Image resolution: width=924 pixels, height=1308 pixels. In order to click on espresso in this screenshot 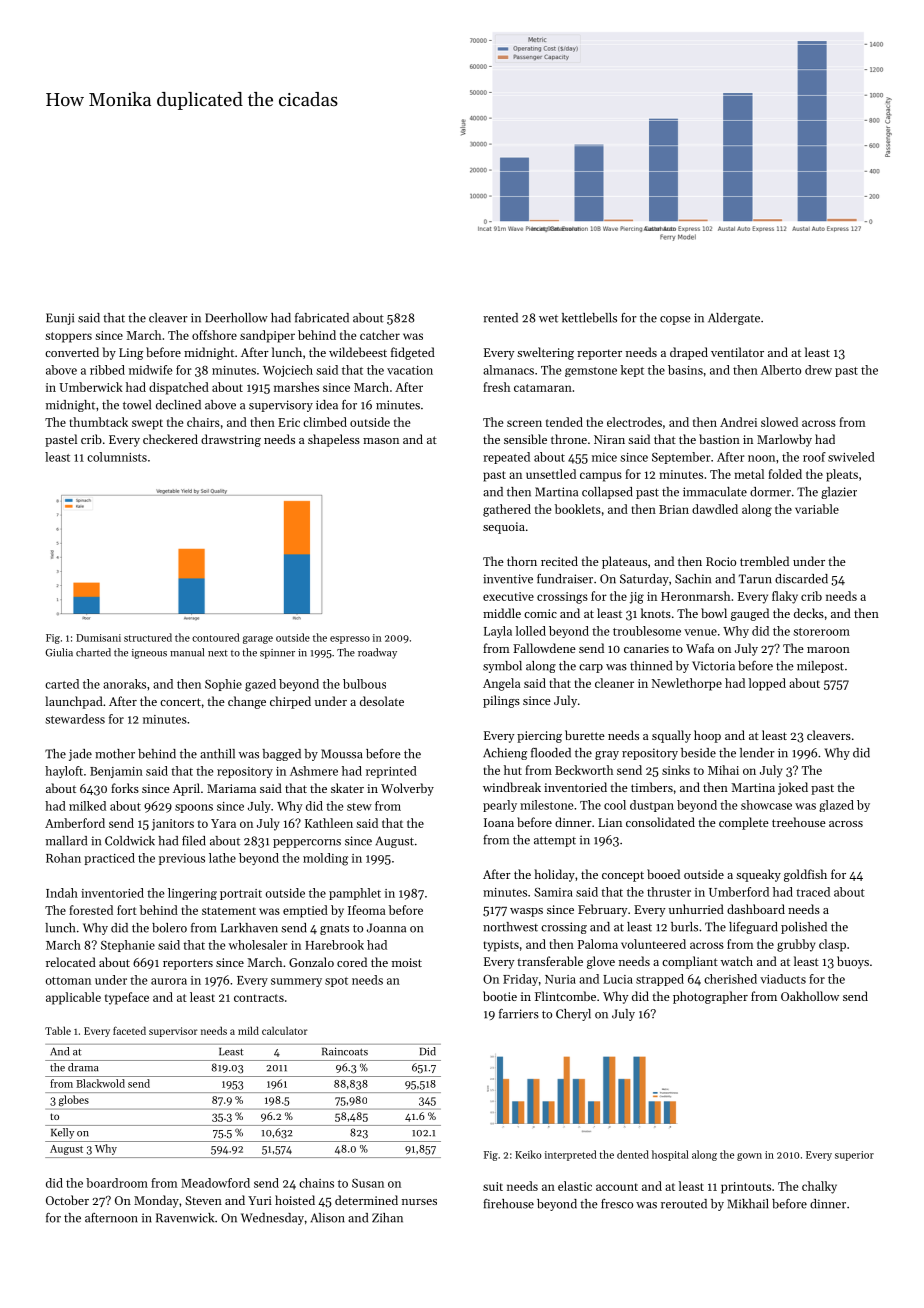, I will do `click(350, 640)`.
